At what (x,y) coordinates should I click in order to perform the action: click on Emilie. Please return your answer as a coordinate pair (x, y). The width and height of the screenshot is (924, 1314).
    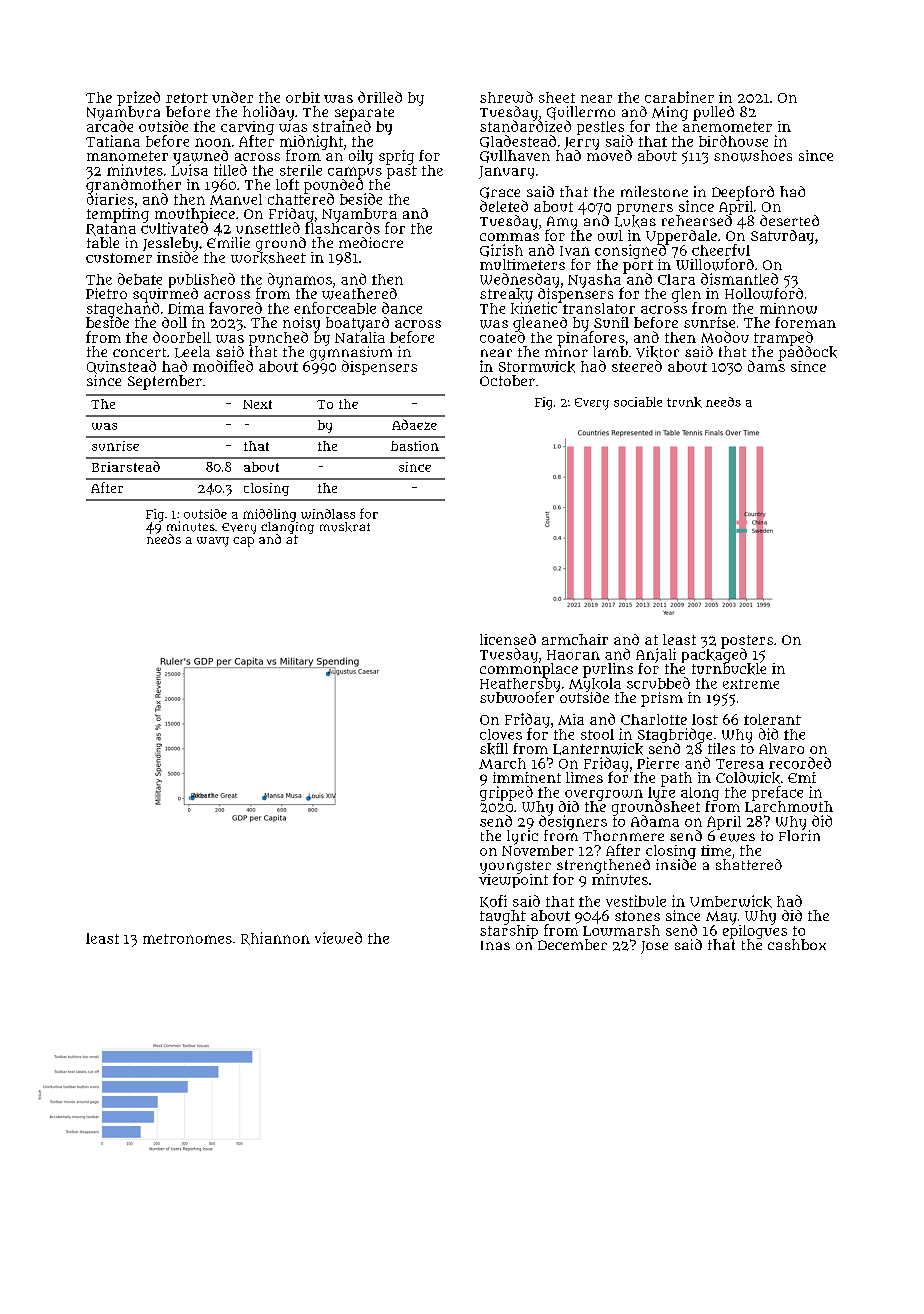
    Looking at the image, I should click on (228, 242).
